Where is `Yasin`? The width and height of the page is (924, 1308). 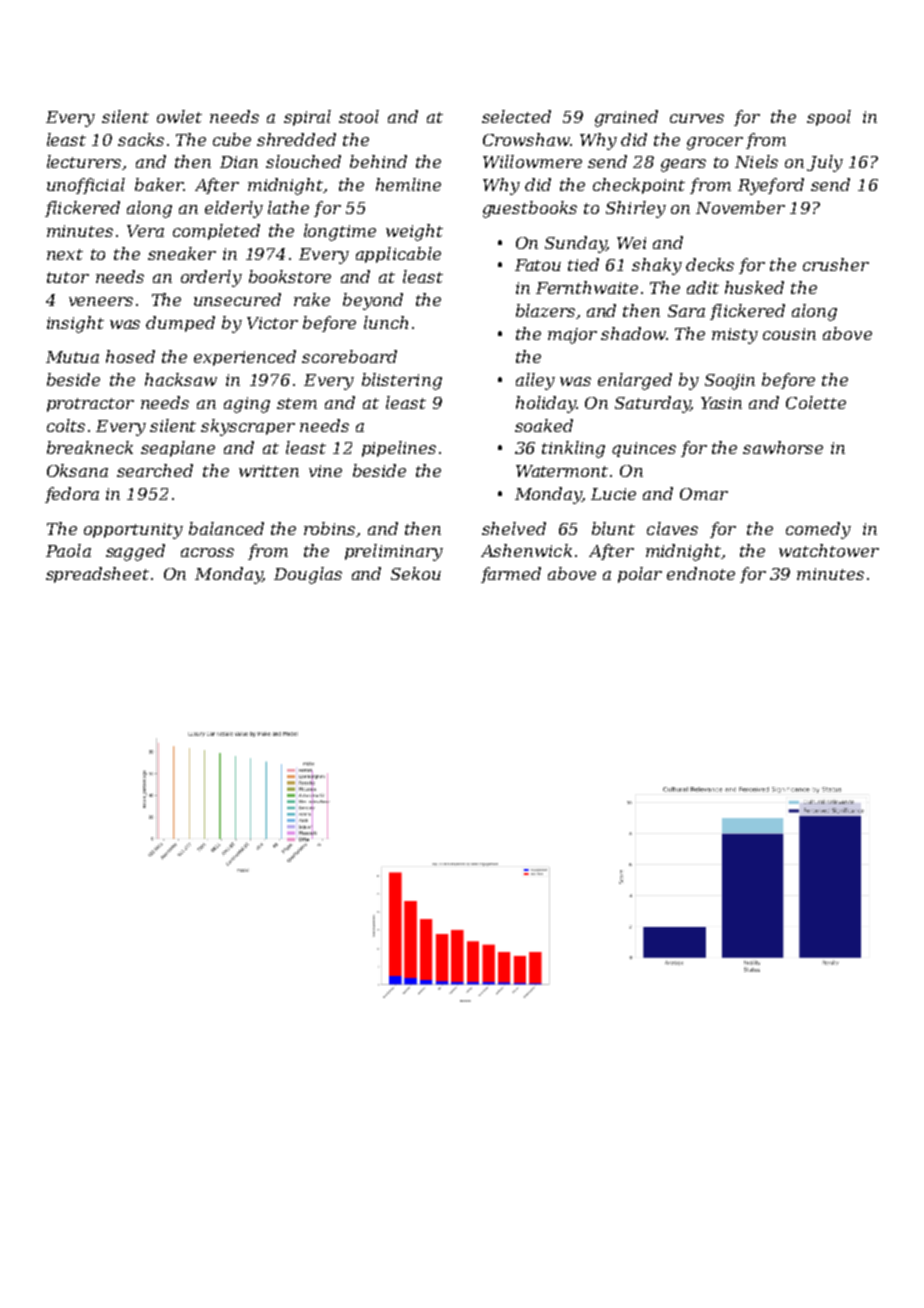
Yasin is located at coordinates (721, 403).
